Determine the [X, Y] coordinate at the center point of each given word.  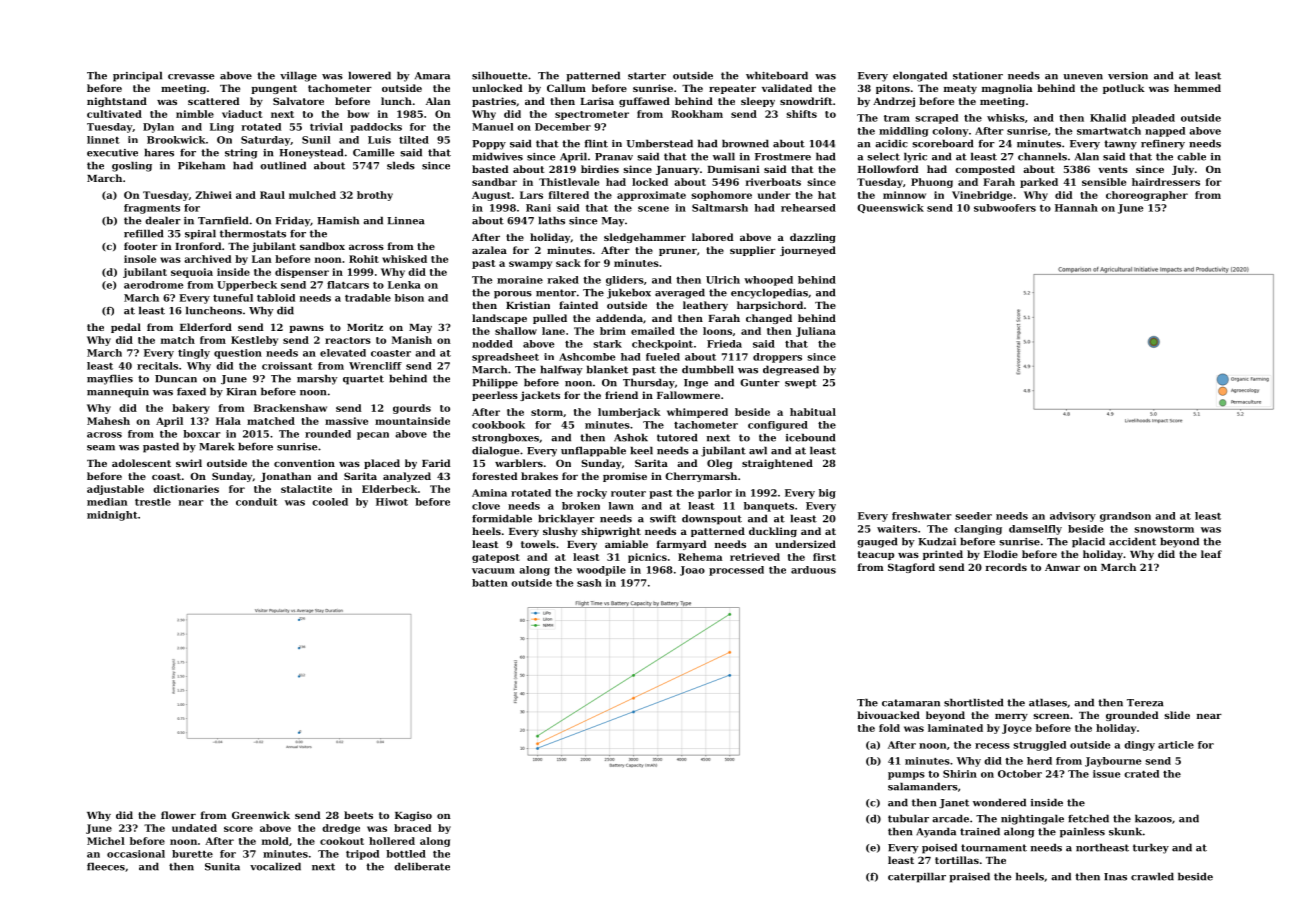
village [298, 76]
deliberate [422, 866]
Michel [106, 841]
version [1128, 76]
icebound [810, 437]
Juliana [816, 332]
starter [647, 76]
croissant [287, 366]
